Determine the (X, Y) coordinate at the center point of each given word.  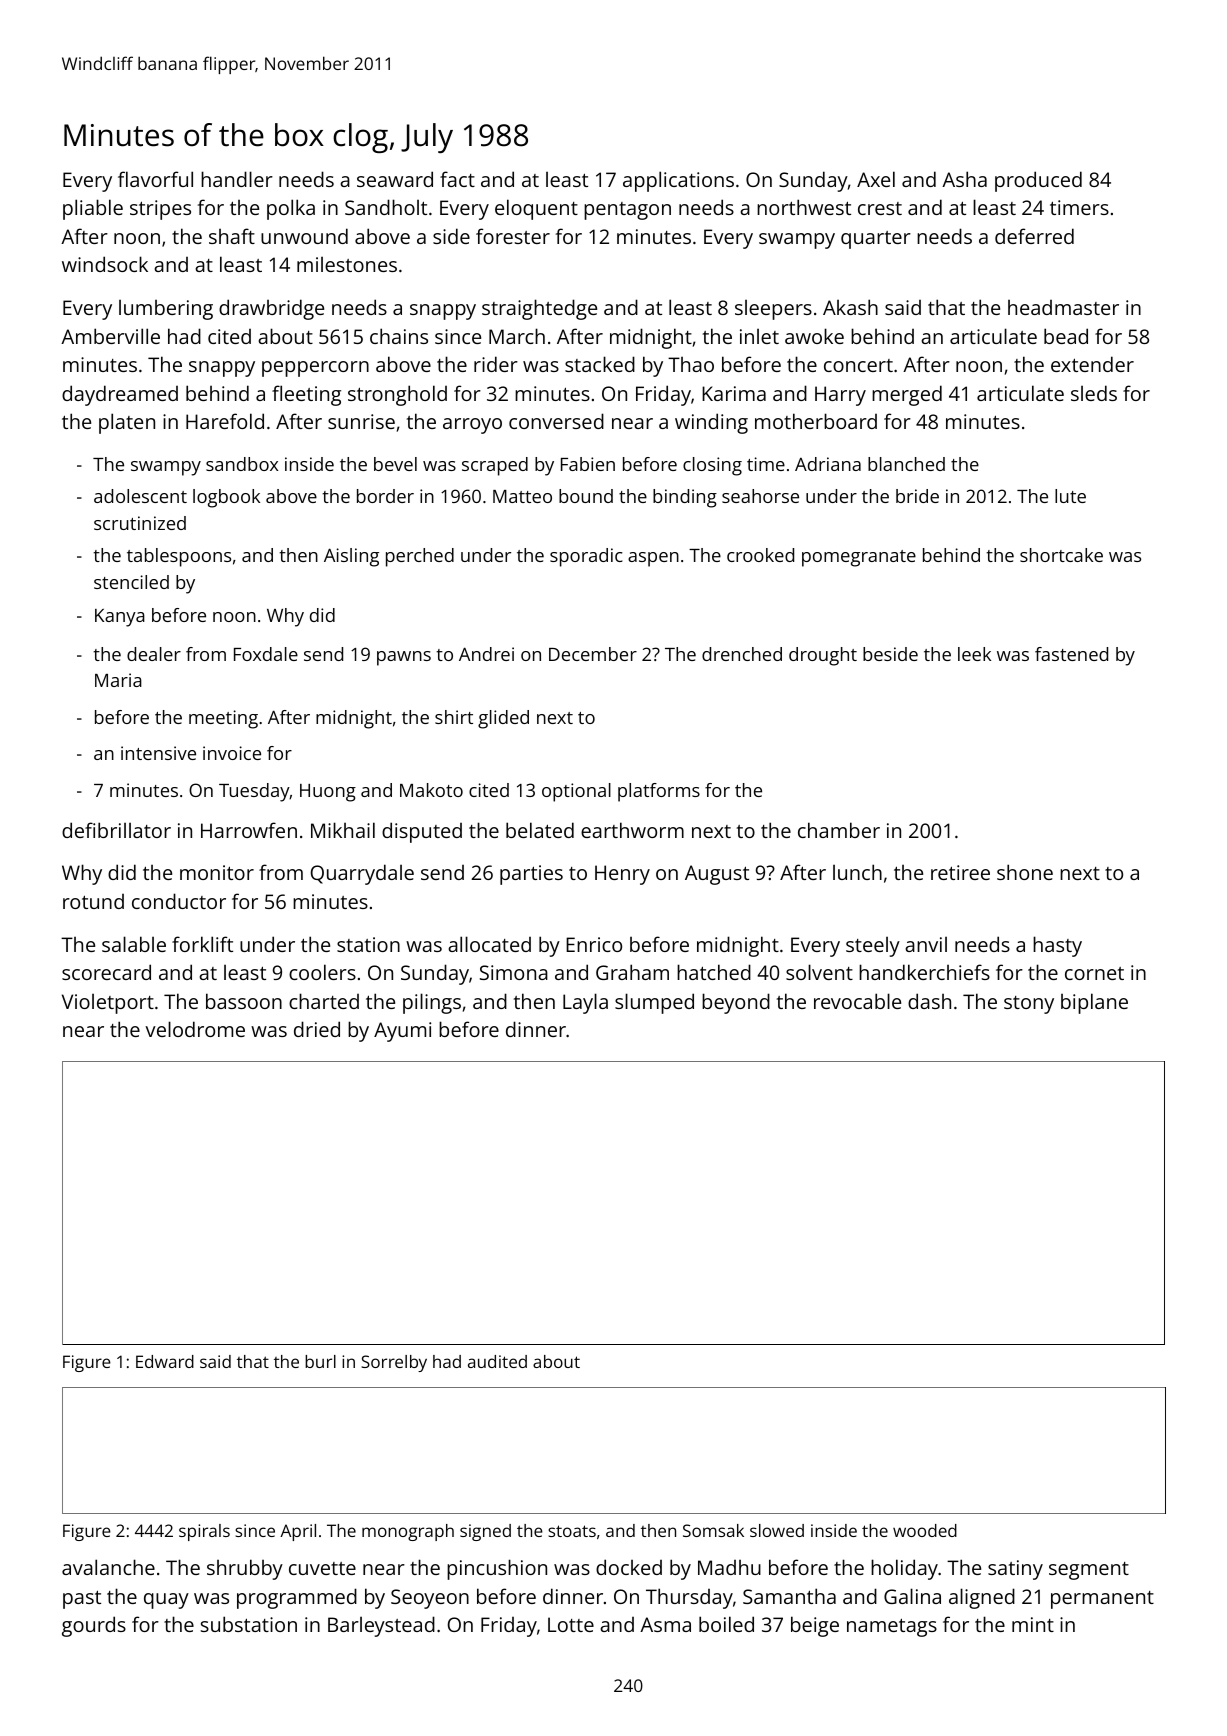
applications (678, 181)
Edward (165, 1361)
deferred (1034, 236)
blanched (906, 464)
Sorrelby (394, 1363)
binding (685, 498)
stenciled (131, 582)
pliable (93, 209)
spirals (204, 1532)
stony (1029, 1005)
